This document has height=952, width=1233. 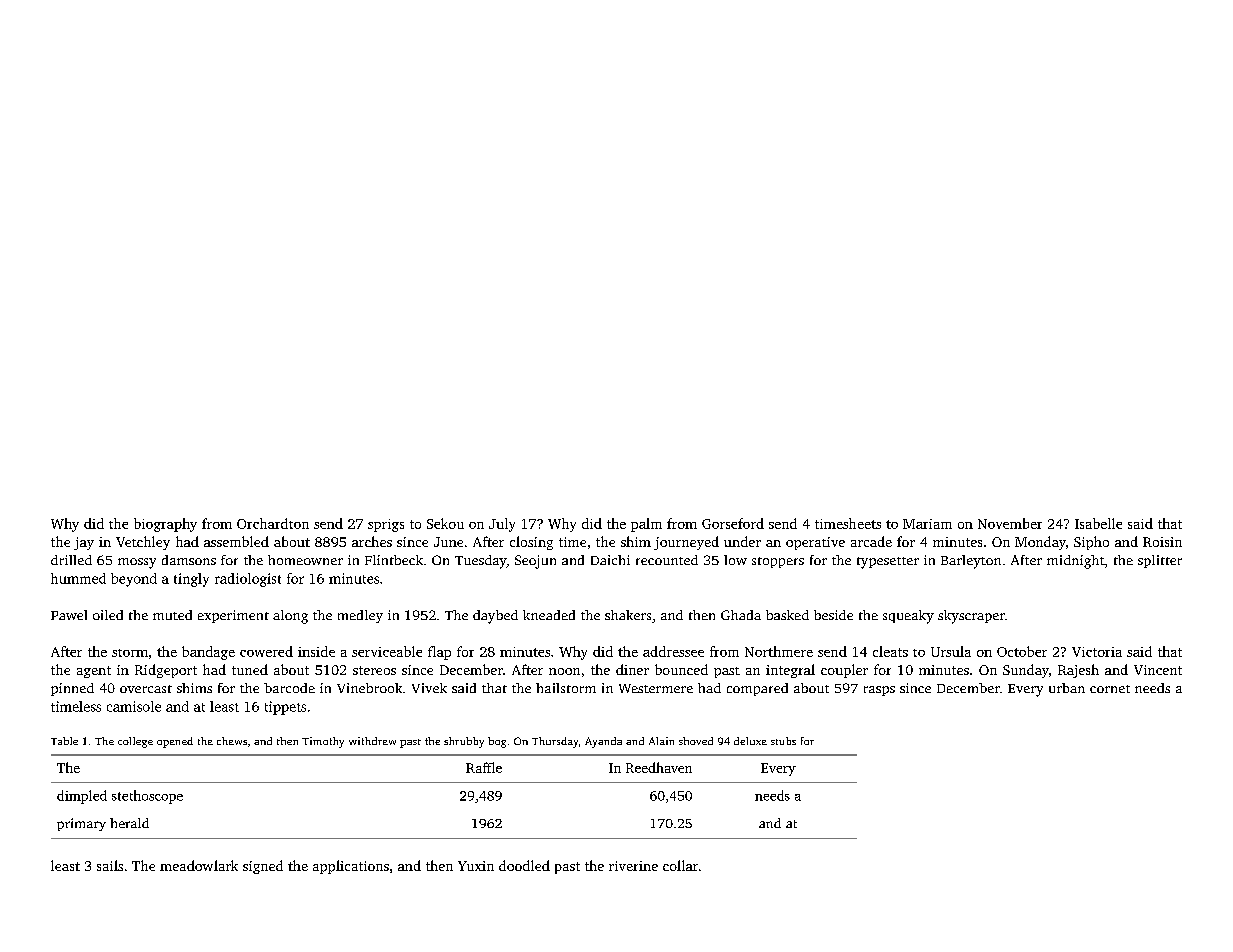 What do you see at coordinates (289, 688) in the document?
I see `barcode` at bounding box center [289, 688].
